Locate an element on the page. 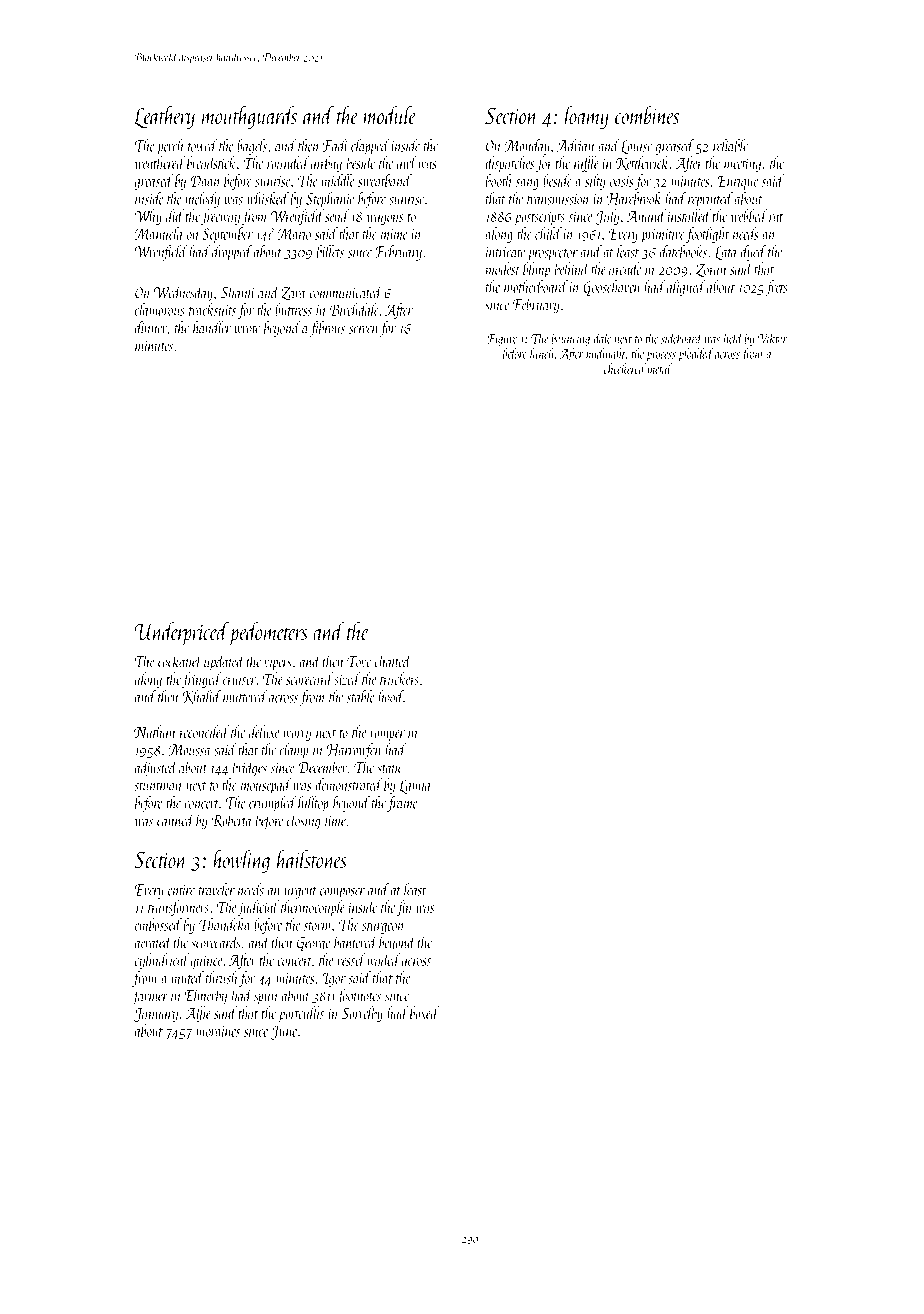 This document has height=1314, width=924. moraines is located at coordinates (218, 1031).
